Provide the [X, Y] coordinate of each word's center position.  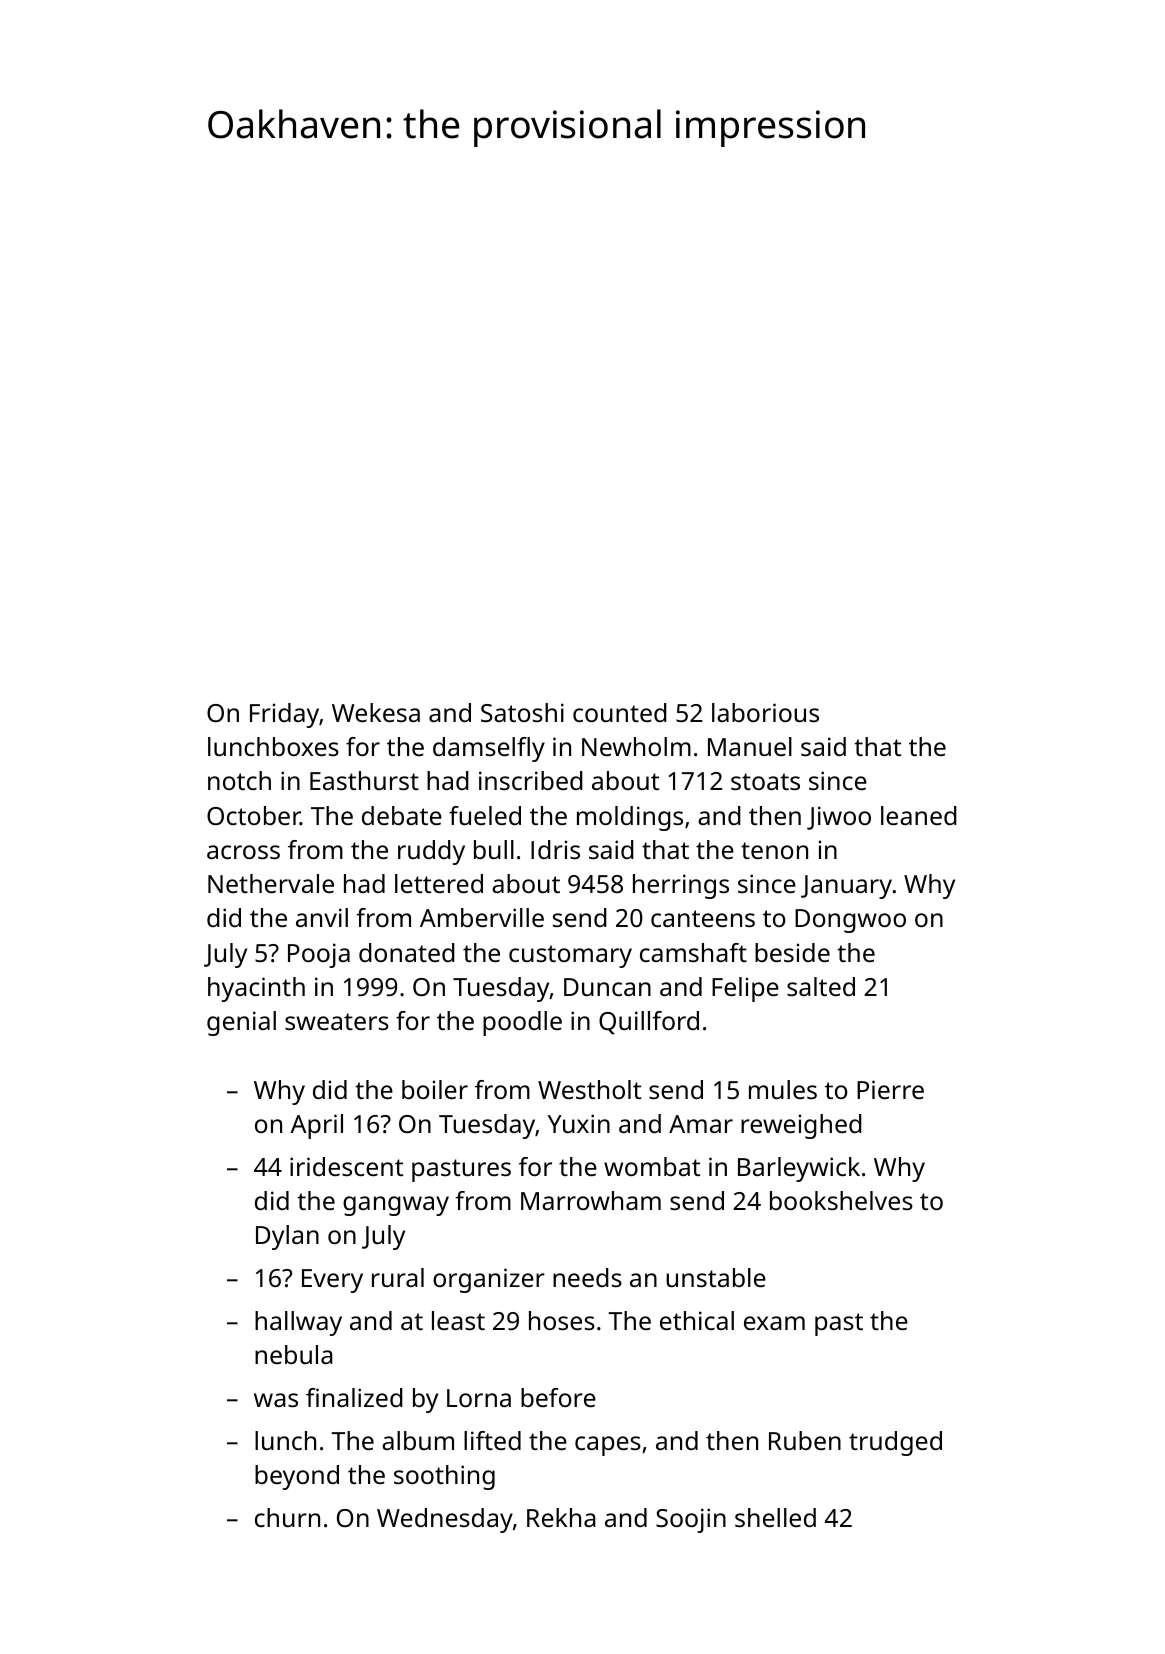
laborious [765, 712]
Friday [284, 715]
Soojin [691, 1520]
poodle [522, 1023]
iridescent [346, 1166]
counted [620, 712]
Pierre [890, 1089]
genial [241, 1023]
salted [821, 986]
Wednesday [445, 1520]
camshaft [693, 952]
